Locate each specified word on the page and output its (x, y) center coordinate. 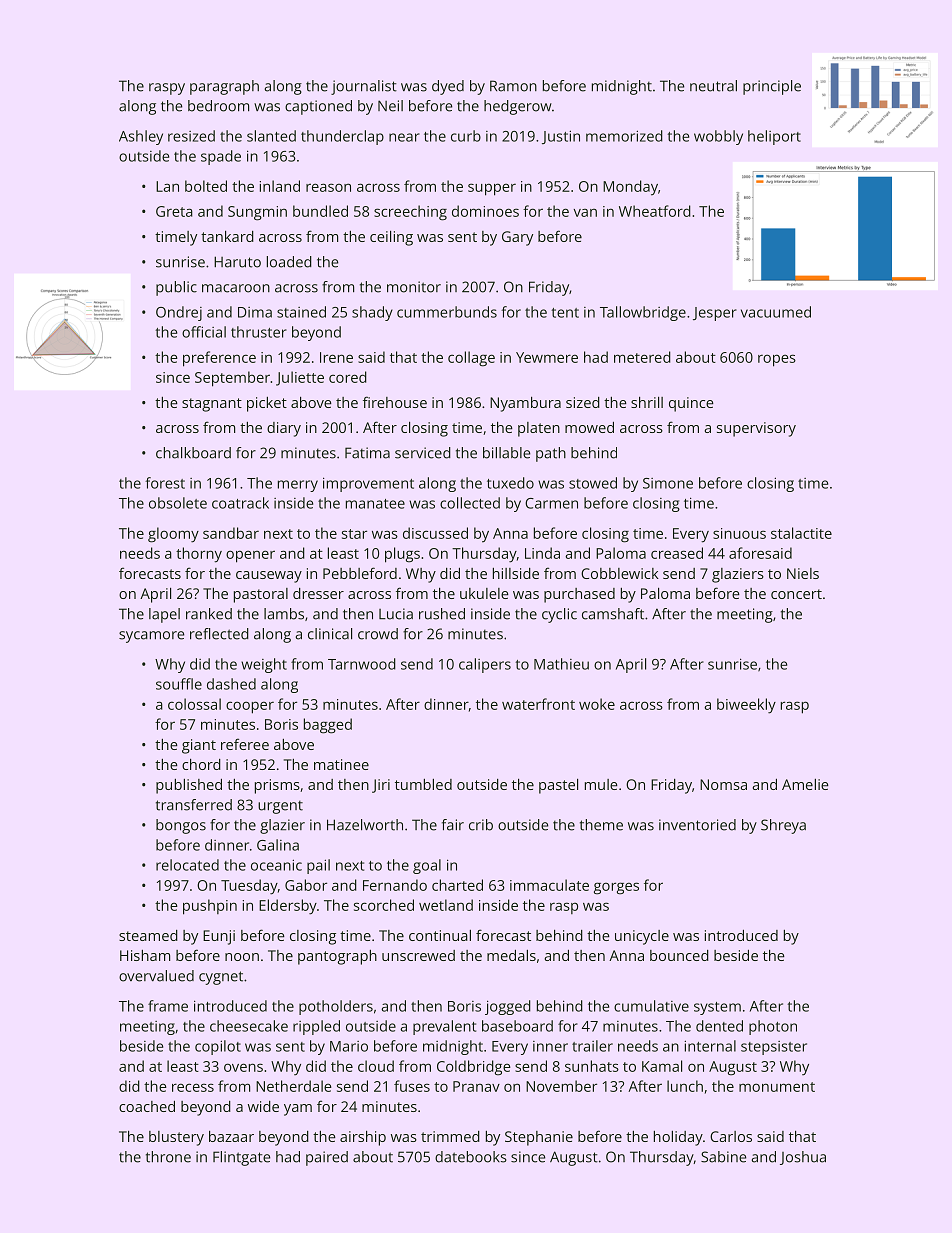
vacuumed (776, 312)
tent (565, 313)
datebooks (471, 1157)
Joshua (803, 1158)
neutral (713, 86)
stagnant (212, 405)
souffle (179, 684)
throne (168, 1157)
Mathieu (561, 664)
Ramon (513, 86)
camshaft (613, 614)
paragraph (224, 87)
